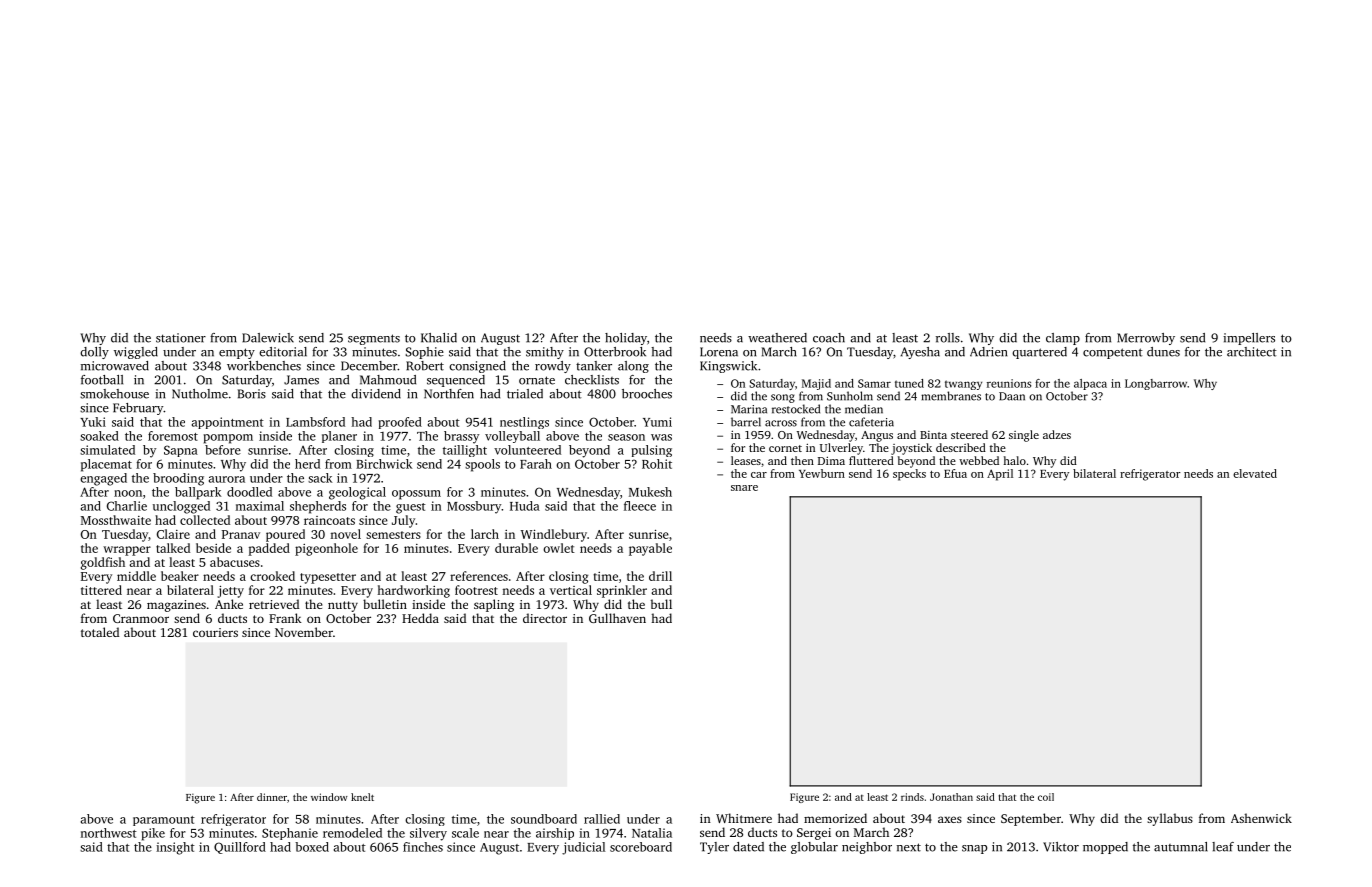 Image resolution: width=1372 pixels, height=887 pixels. Describe the element at coordinates (181, 338) in the screenshot. I see `stationer` at that location.
